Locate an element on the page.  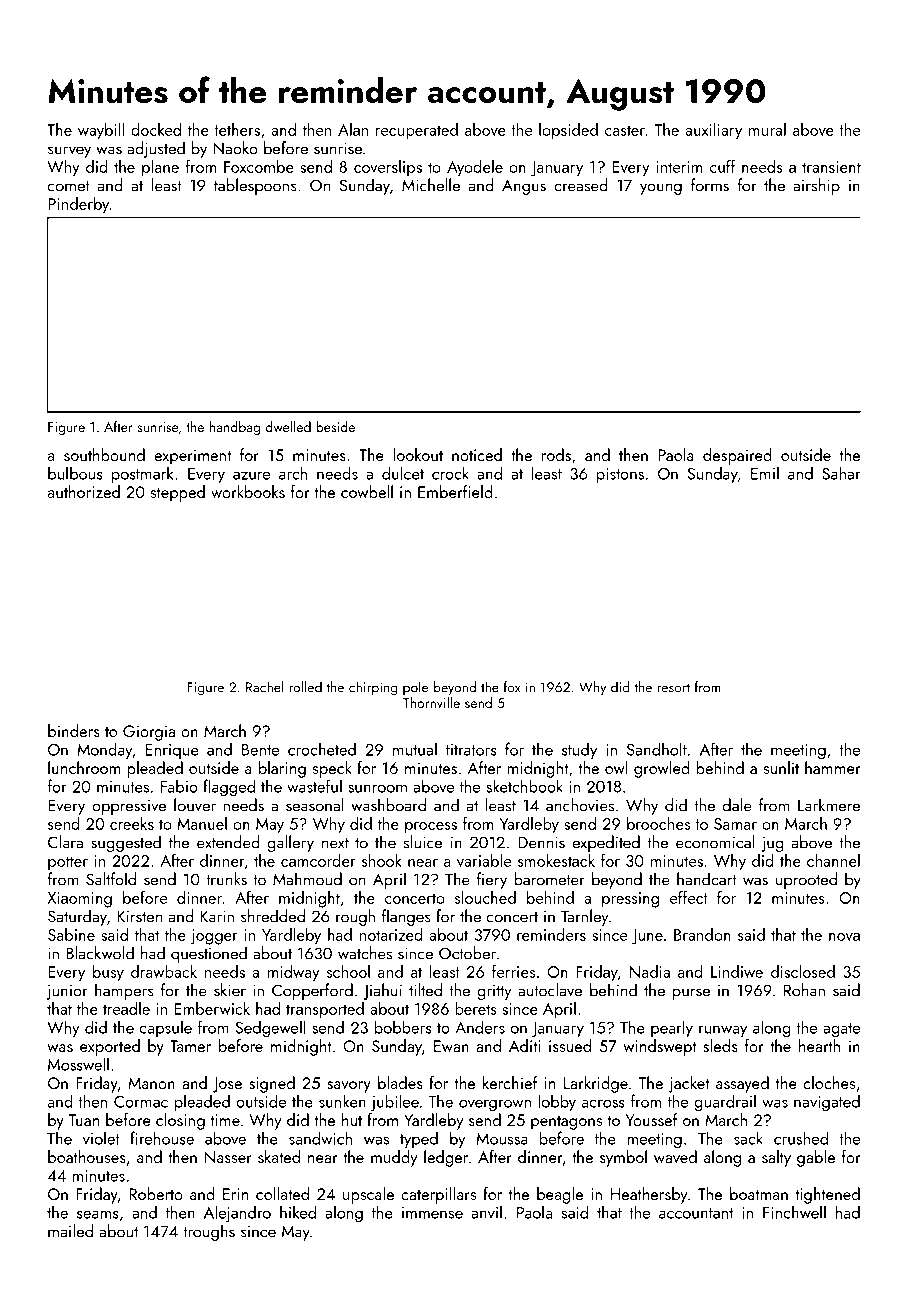
rods is located at coordinates (556, 454).
